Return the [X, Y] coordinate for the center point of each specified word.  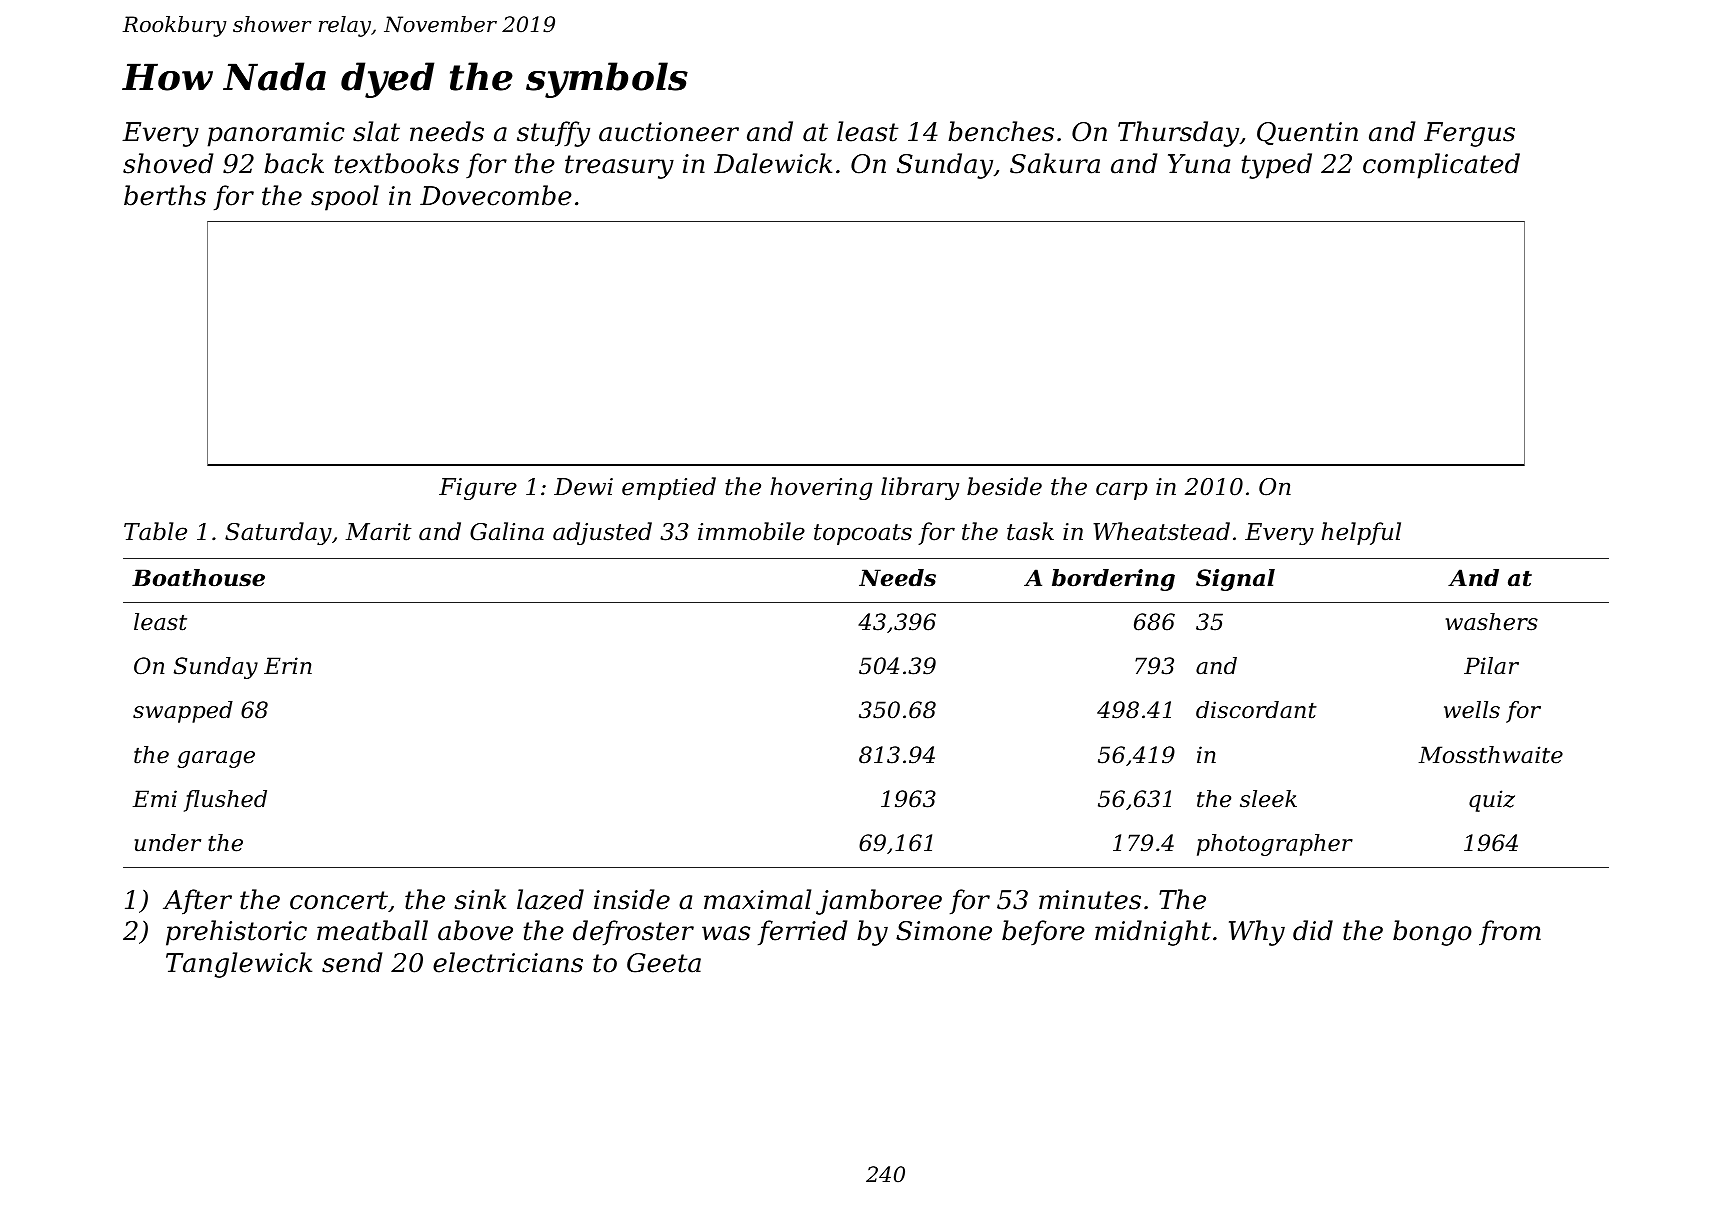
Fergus [1469, 134]
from [1510, 933]
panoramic [276, 134]
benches [1001, 131]
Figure [478, 489]
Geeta [664, 963]
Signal [1235, 580]
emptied [669, 488]
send [352, 962]
